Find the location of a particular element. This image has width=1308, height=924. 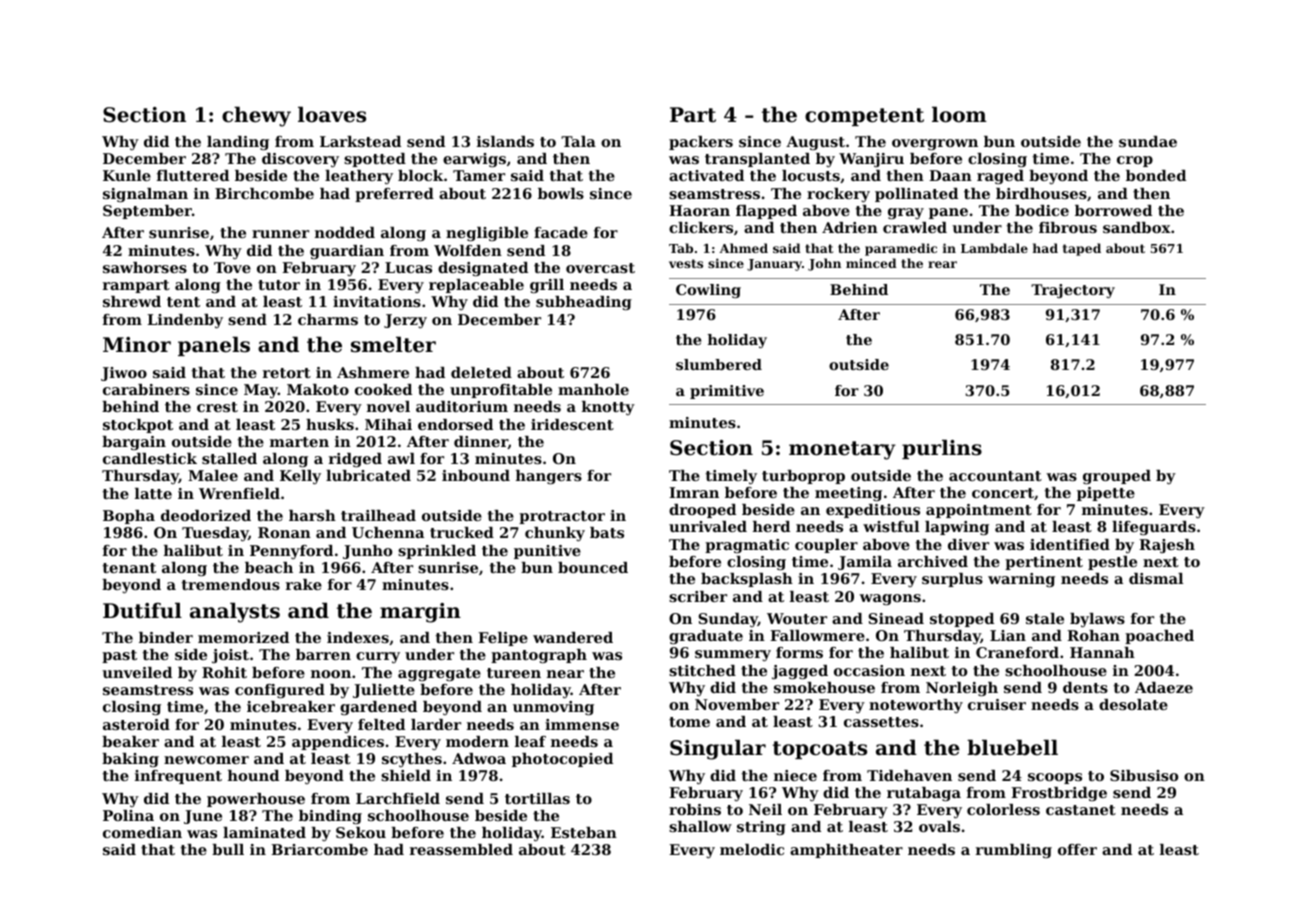

Lambdale is located at coordinates (994, 248).
